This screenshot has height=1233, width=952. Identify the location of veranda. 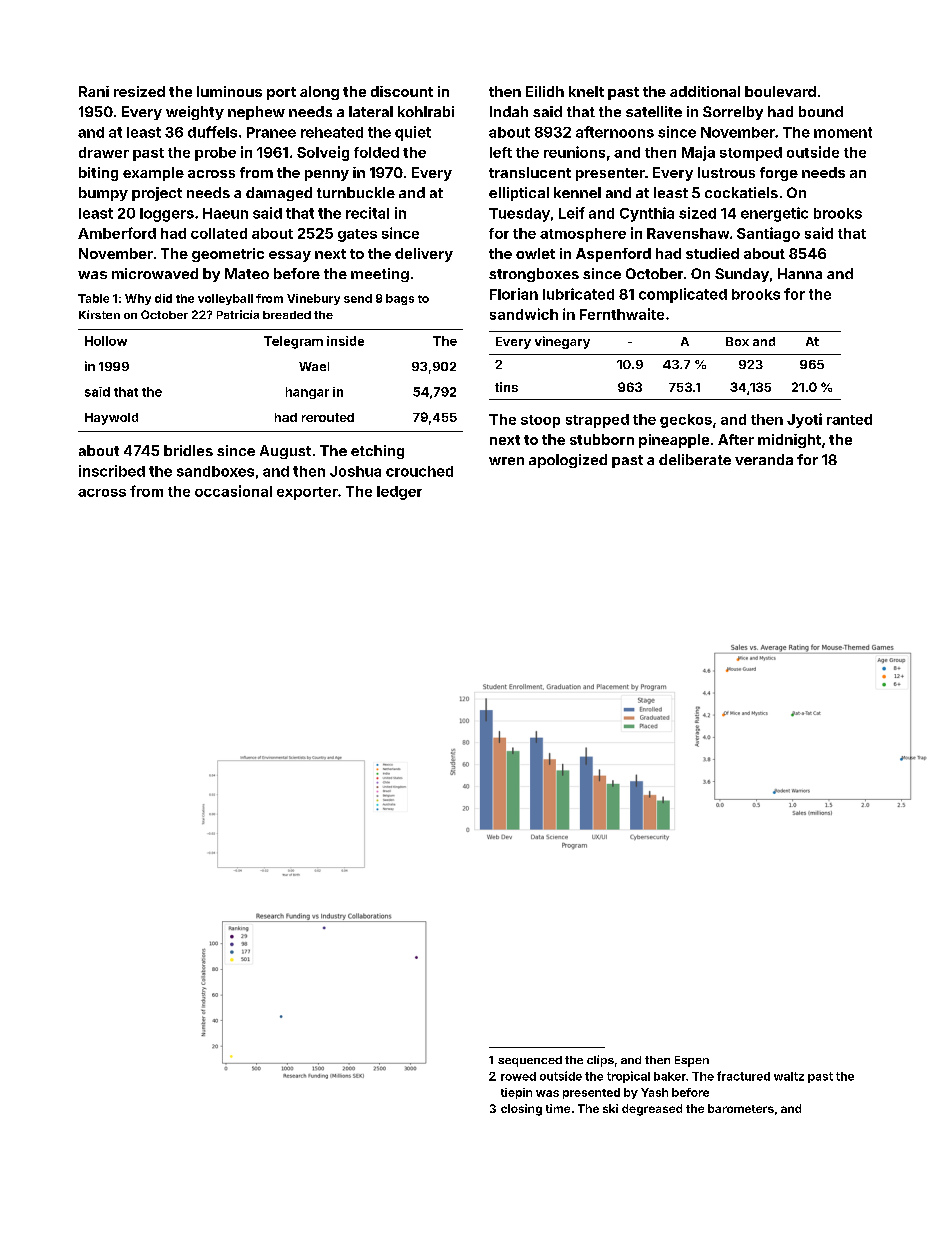
(764, 459).
